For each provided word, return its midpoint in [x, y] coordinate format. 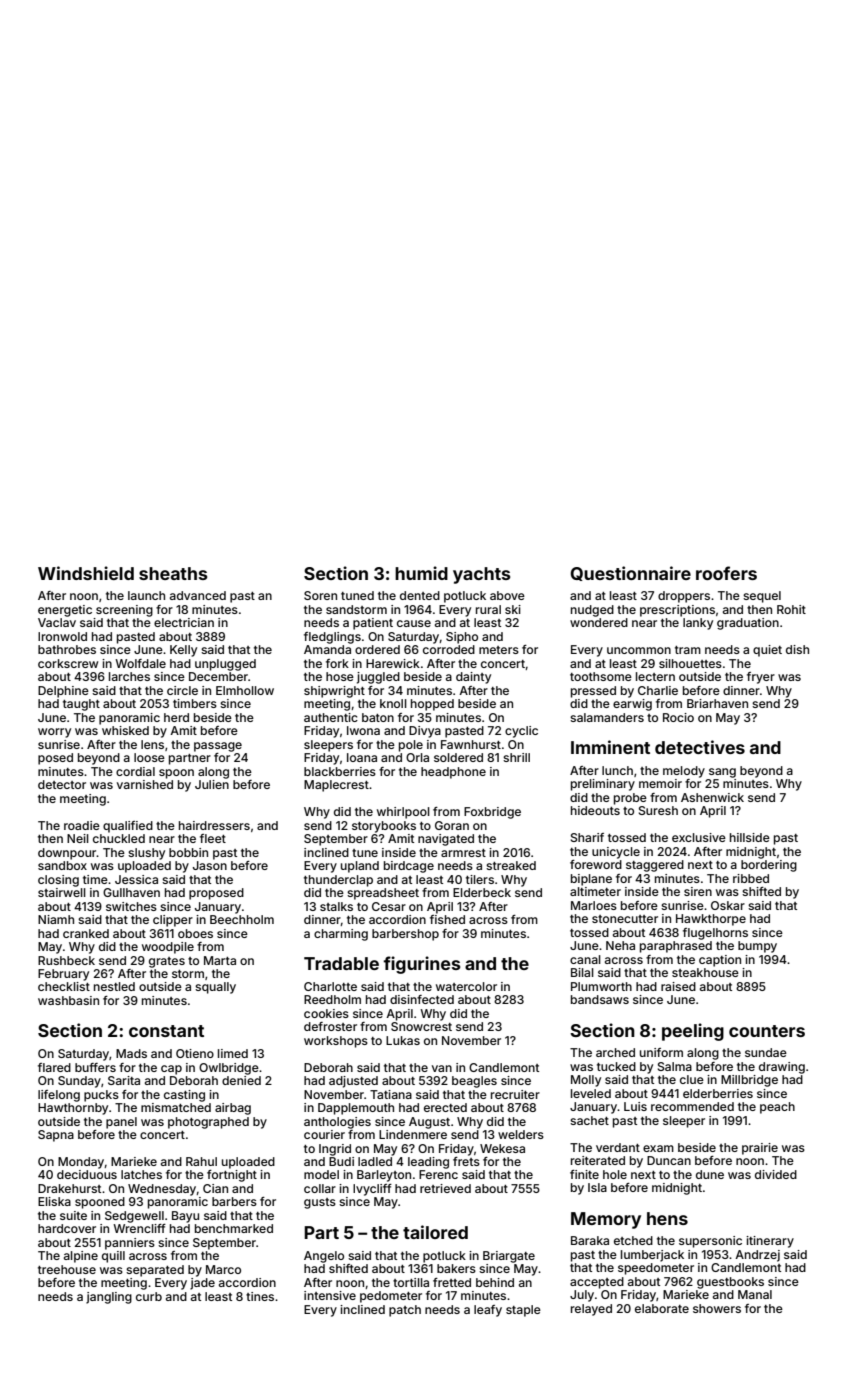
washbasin [68, 1000]
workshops [336, 1042]
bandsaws [600, 999]
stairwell [62, 892]
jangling [109, 1298]
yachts [481, 575]
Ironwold [62, 636]
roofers [726, 573]
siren [698, 891]
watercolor [466, 986]
